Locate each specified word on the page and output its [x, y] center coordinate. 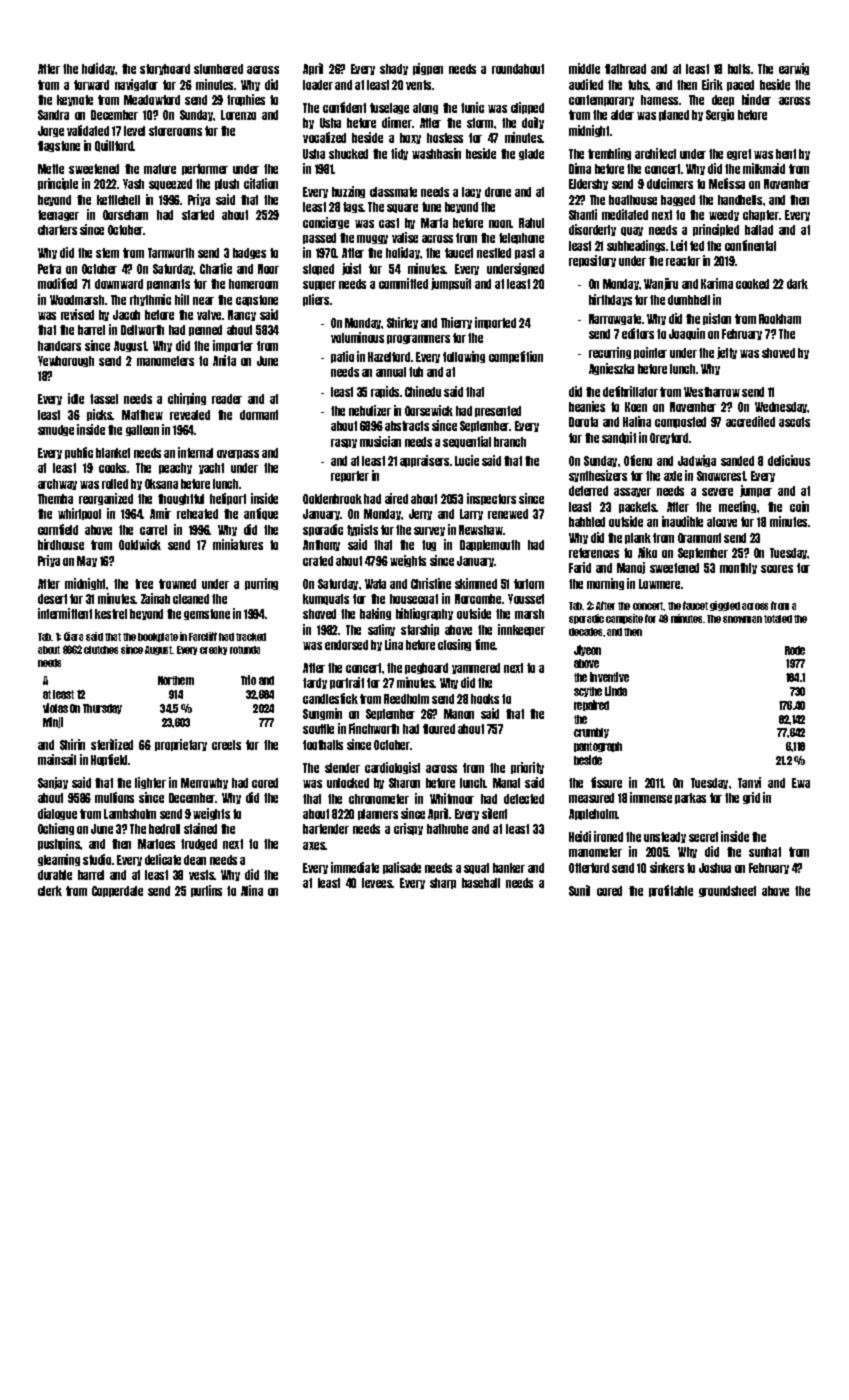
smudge [56, 430]
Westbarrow [712, 392]
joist [351, 269]
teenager [58, 215]
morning [605, 584]
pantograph [598, 747]
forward [91, 85]
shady [394, 69]
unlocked [348, 783]
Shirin [72, 744]
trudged [199, 844]
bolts [739, 69]
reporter [350, 476]
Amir [160, 513]
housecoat [414, 599]
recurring [610, 353]
